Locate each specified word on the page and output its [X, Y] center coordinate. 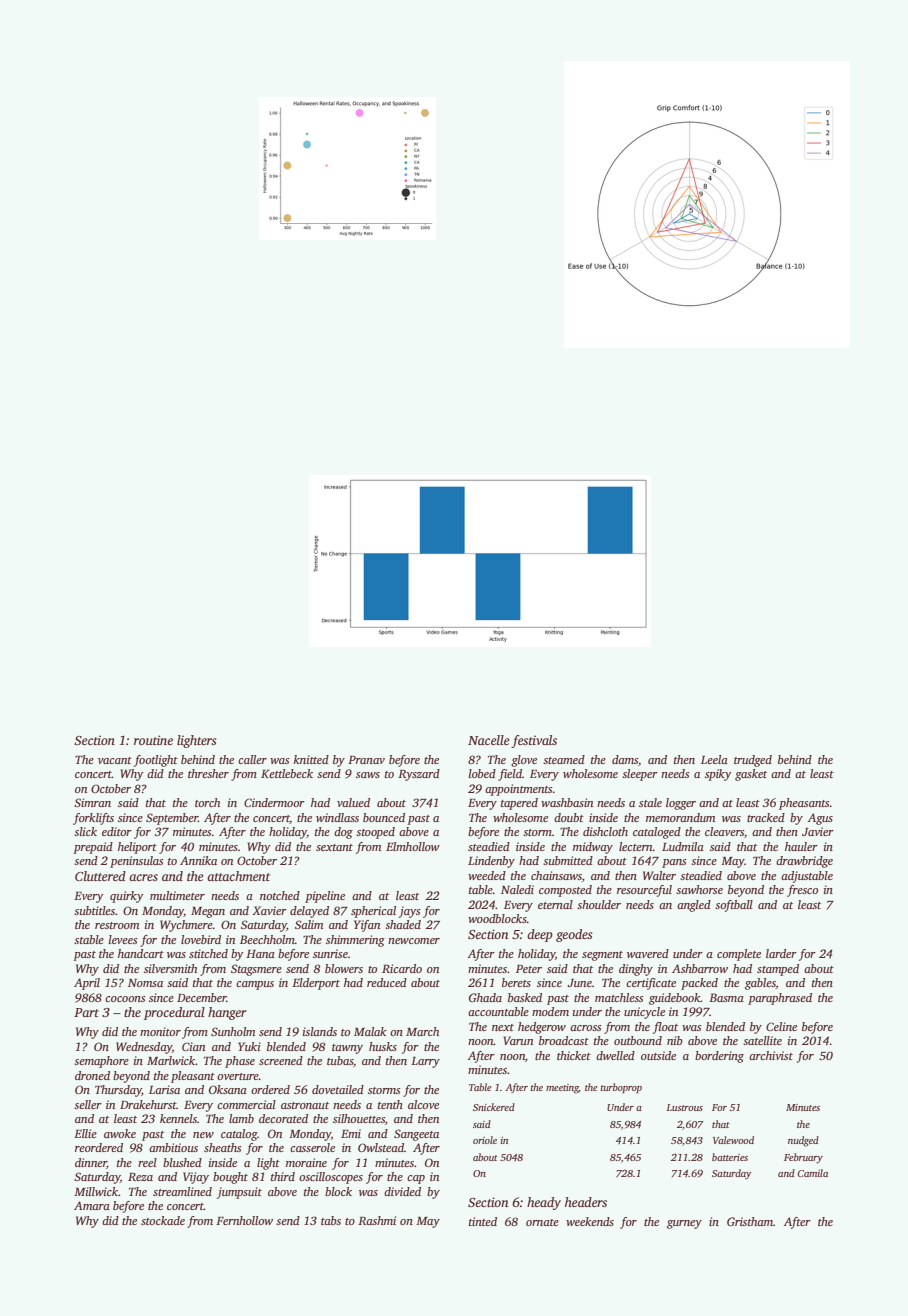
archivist [771, 1055]
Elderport [316, 984]
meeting [562, 1089]
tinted [483, 1221]
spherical [373, 912]
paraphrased [780, 999]
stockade [163, 1220]
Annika [198, 860]
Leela [714, 759]
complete [739, 955]
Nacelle [489, 740]
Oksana [228, 1089]
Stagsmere [256, 970]
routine [153, 740]
